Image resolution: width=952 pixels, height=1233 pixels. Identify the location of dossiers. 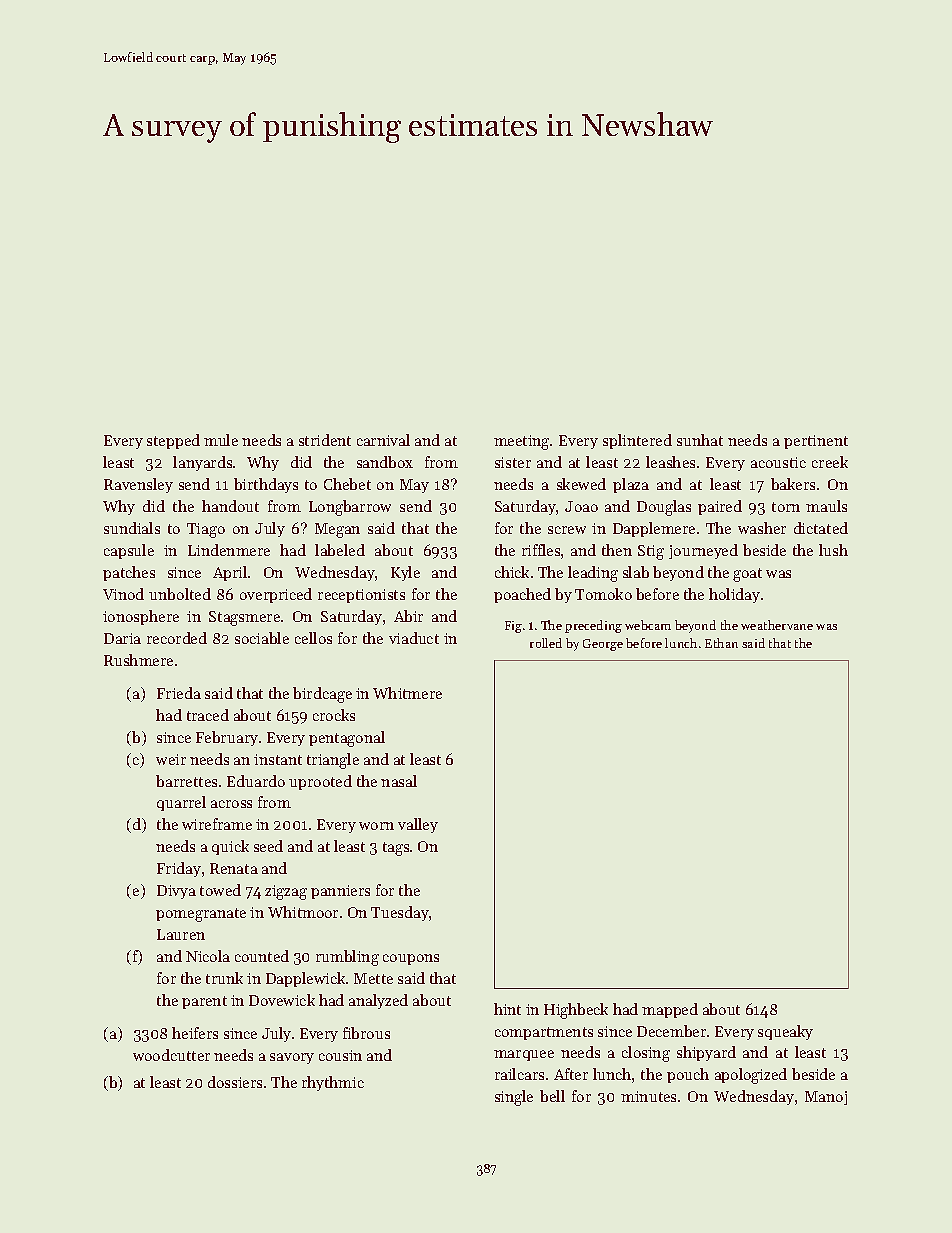
(235, 1082).
